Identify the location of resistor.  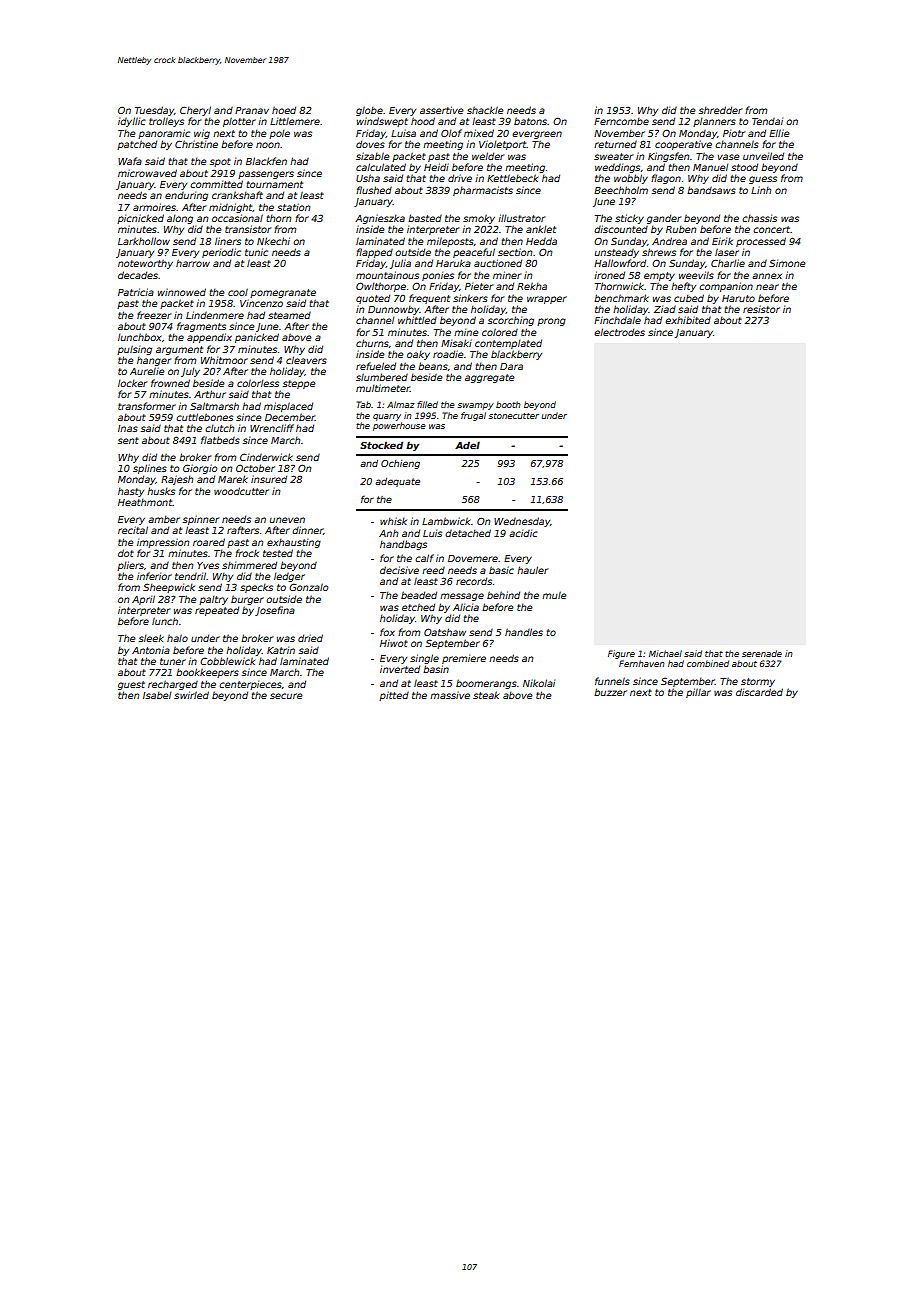
(761, 309).
